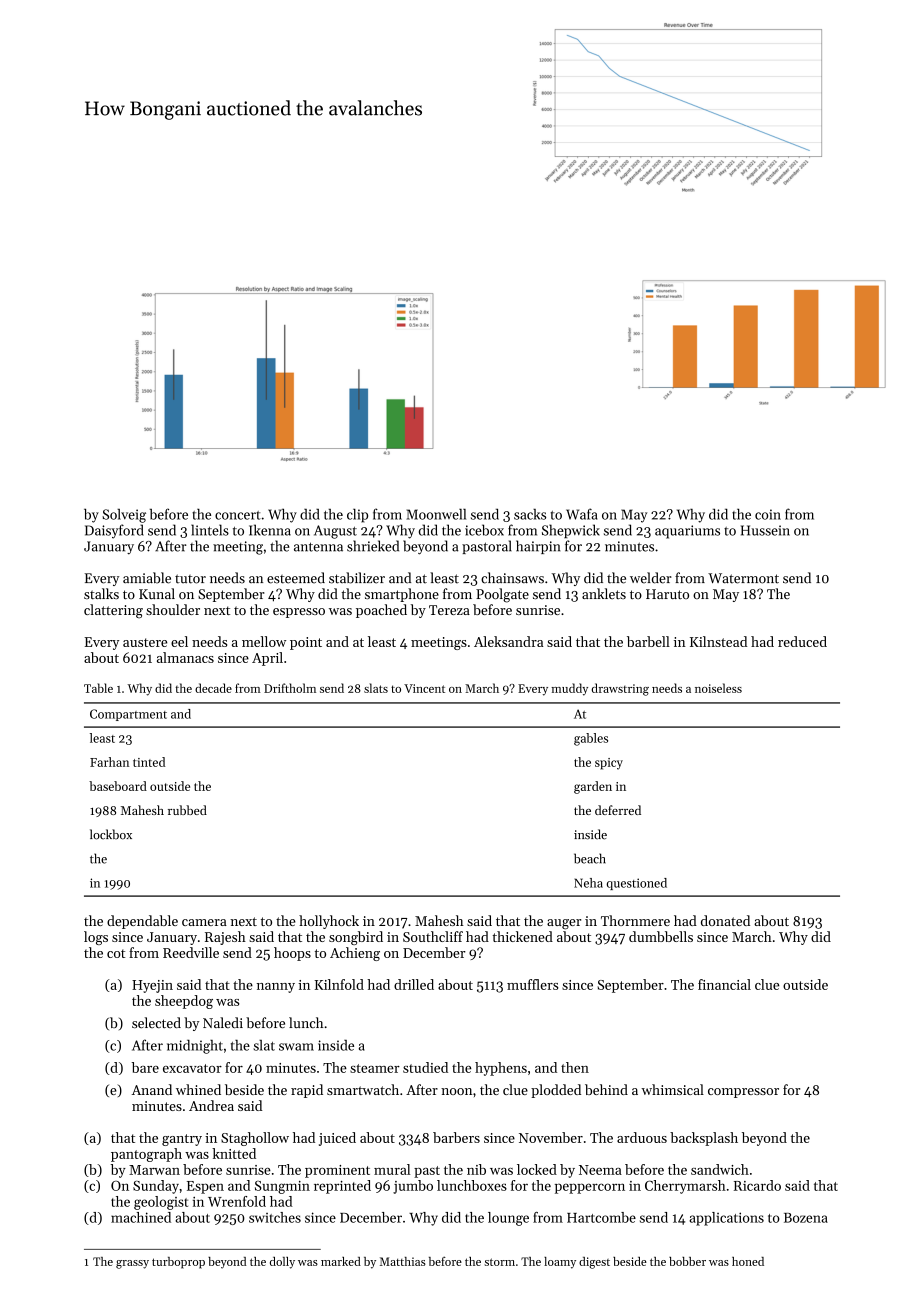  What do you see at coordinates (743, 1093) in the page?
I see `compressor` at bounding box center [743, 1093].
